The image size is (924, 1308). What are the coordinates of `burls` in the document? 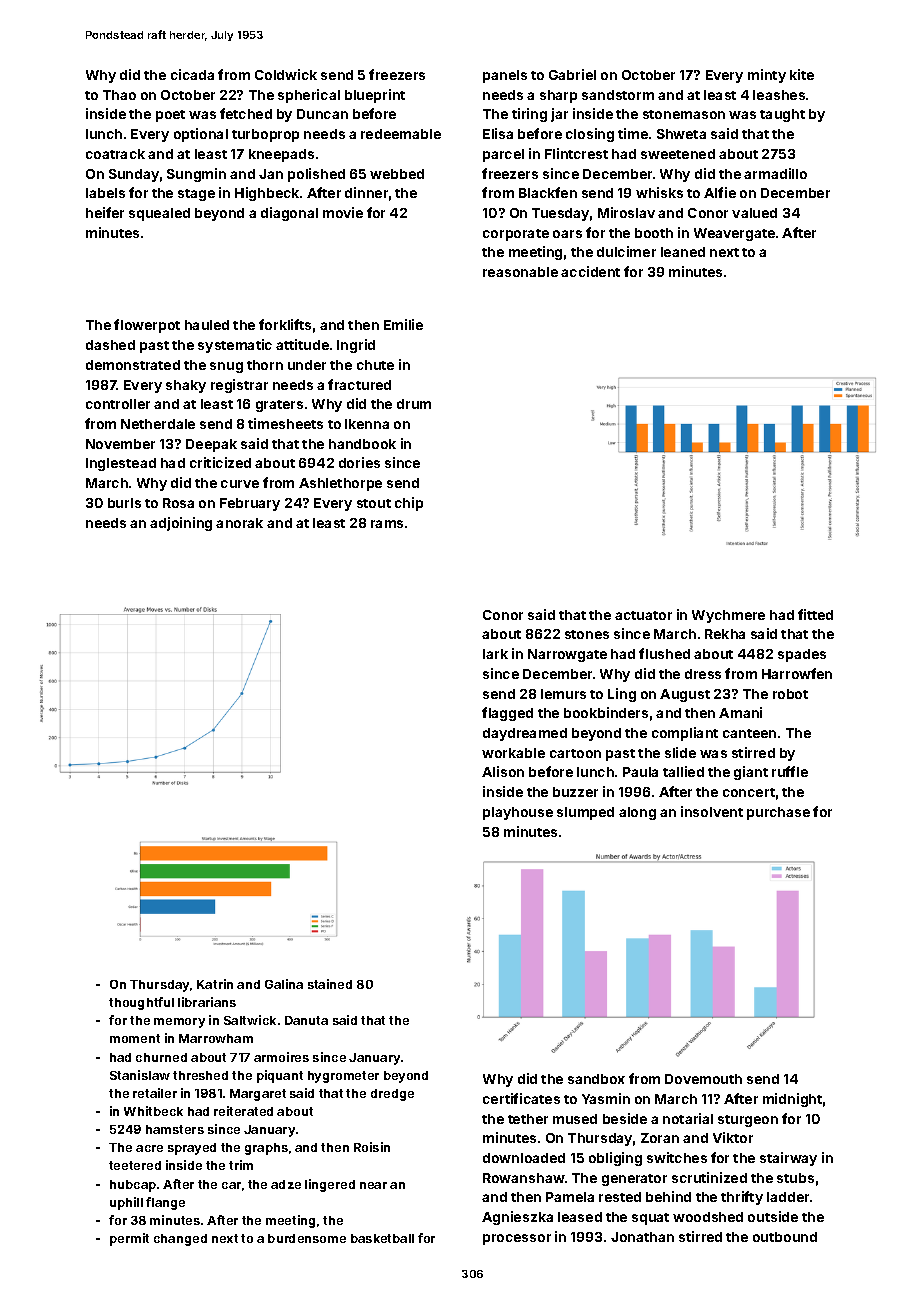 It's located at (124, 503).
